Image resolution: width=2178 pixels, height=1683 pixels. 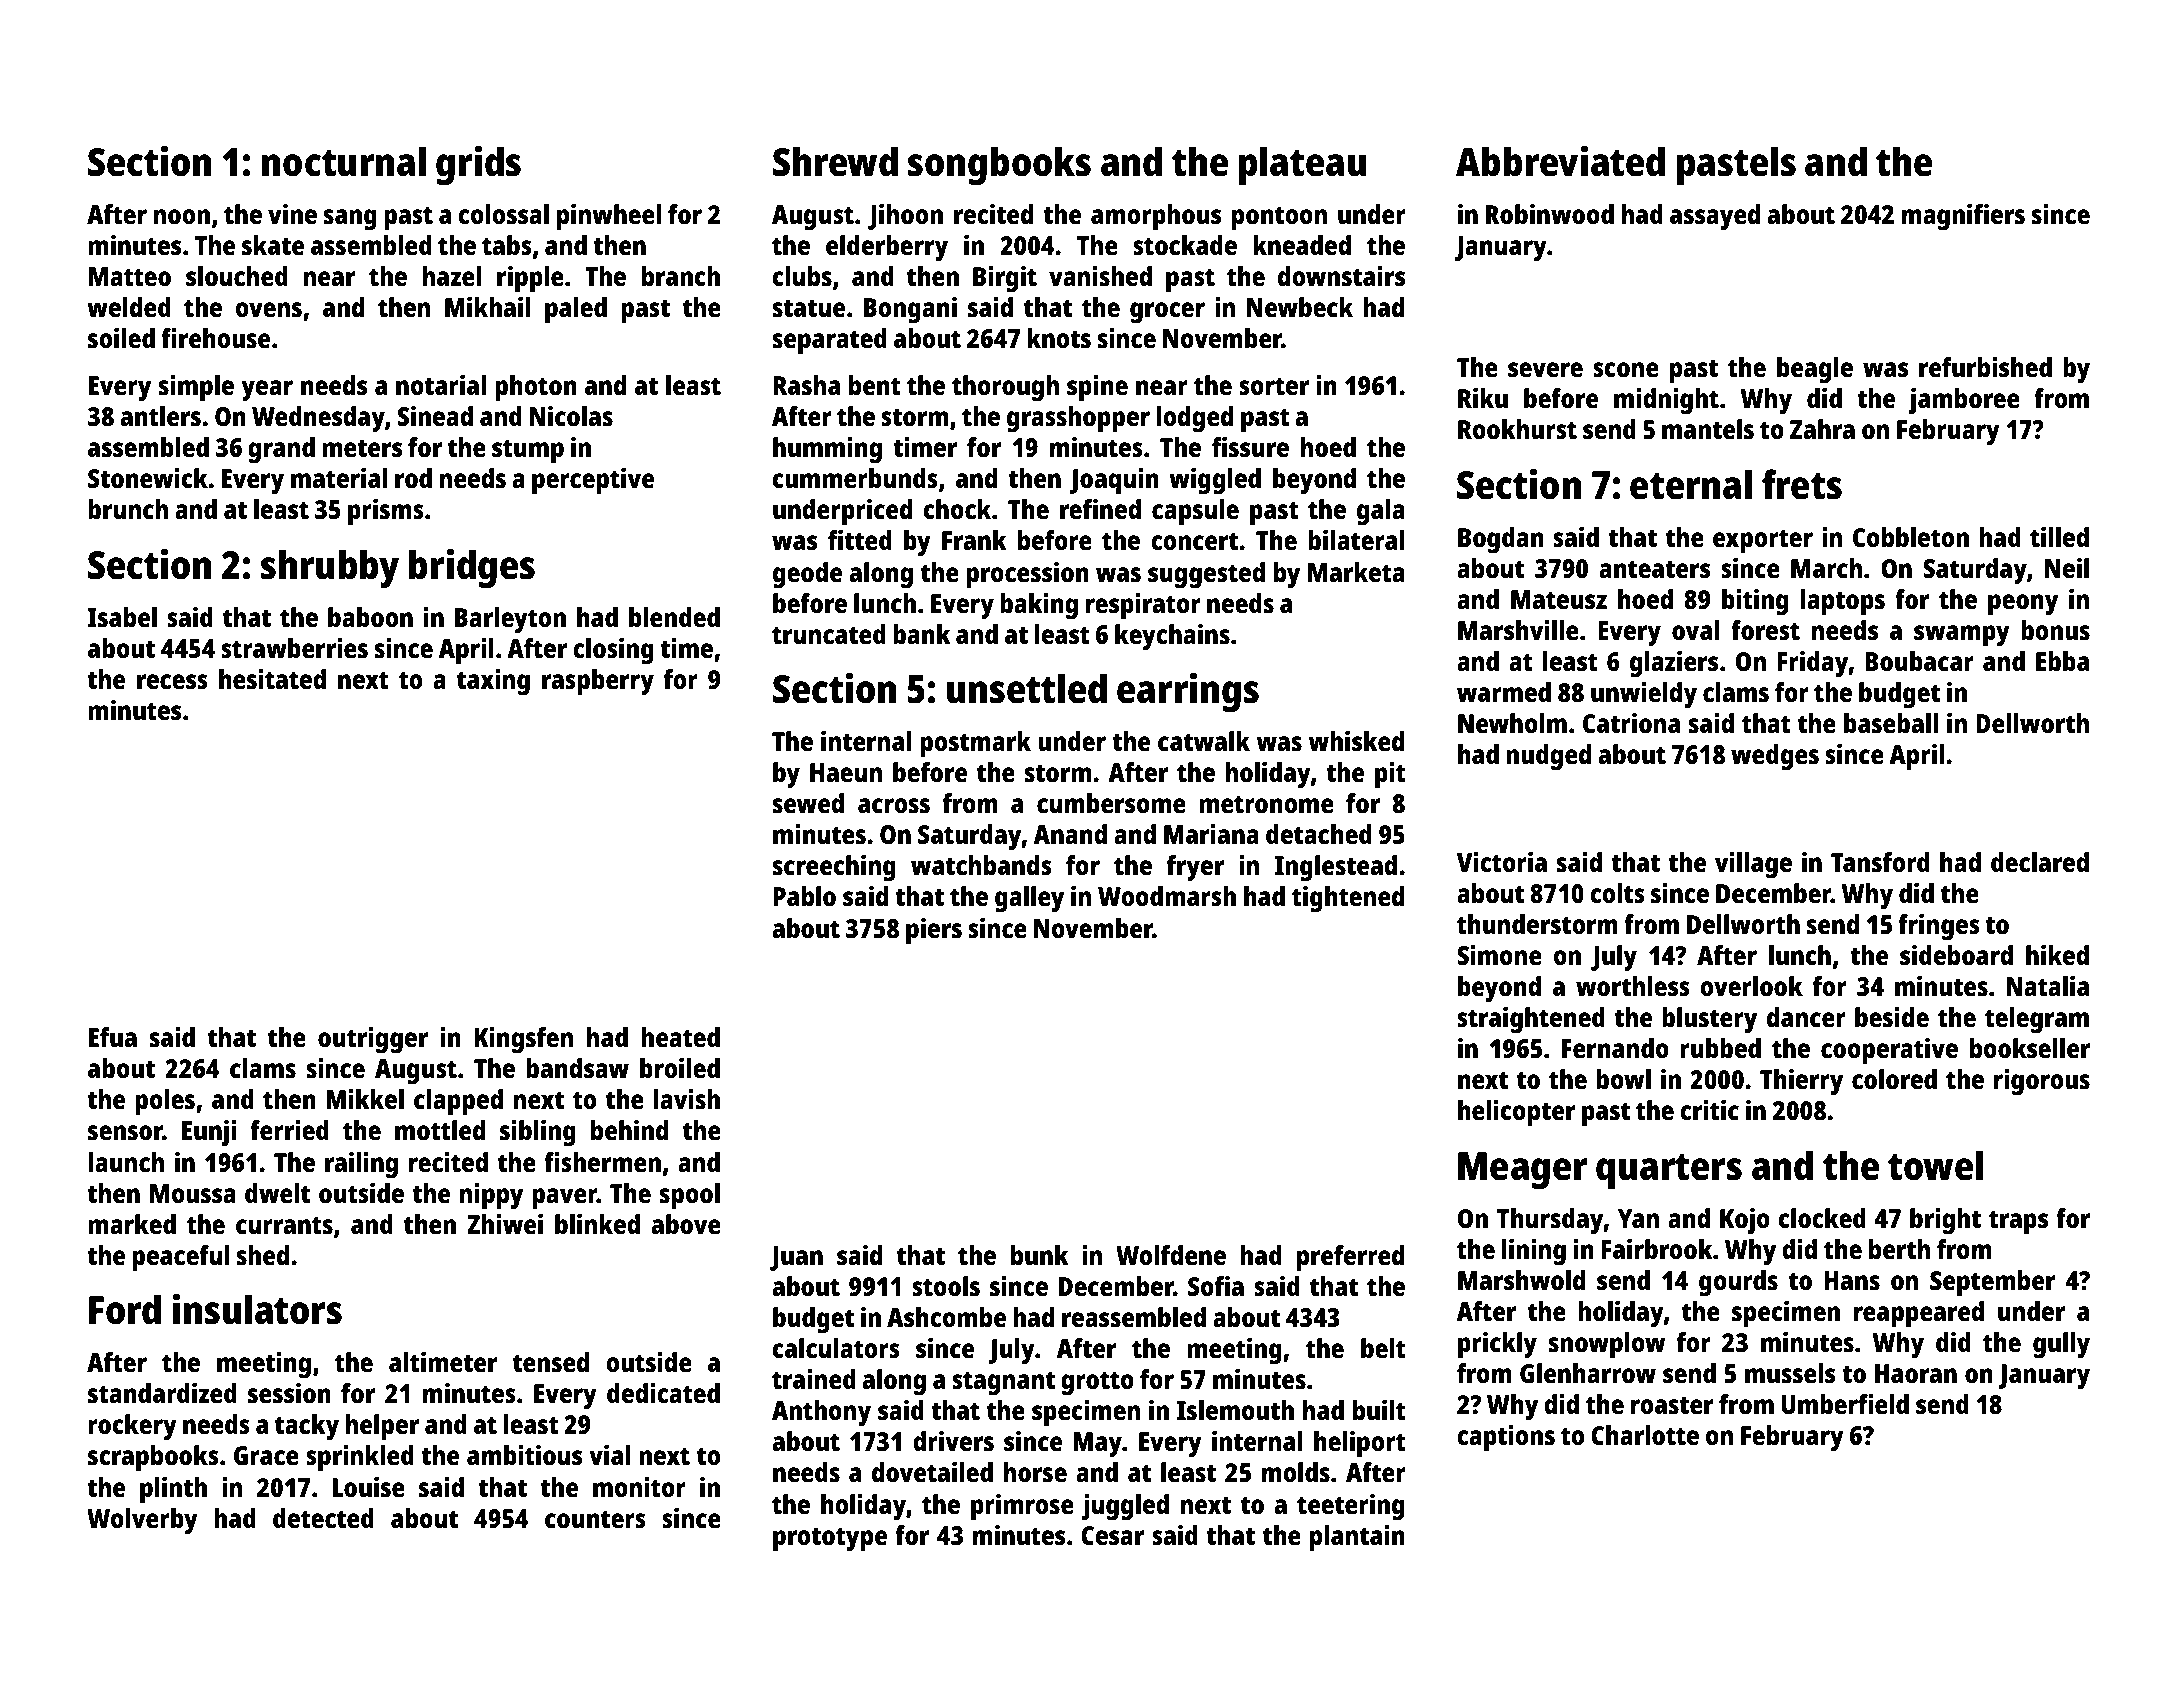 What do you see at coordinates (1035, 1472) in the screenshot?
I see `horse` at bounding box center [1035, 1472].
